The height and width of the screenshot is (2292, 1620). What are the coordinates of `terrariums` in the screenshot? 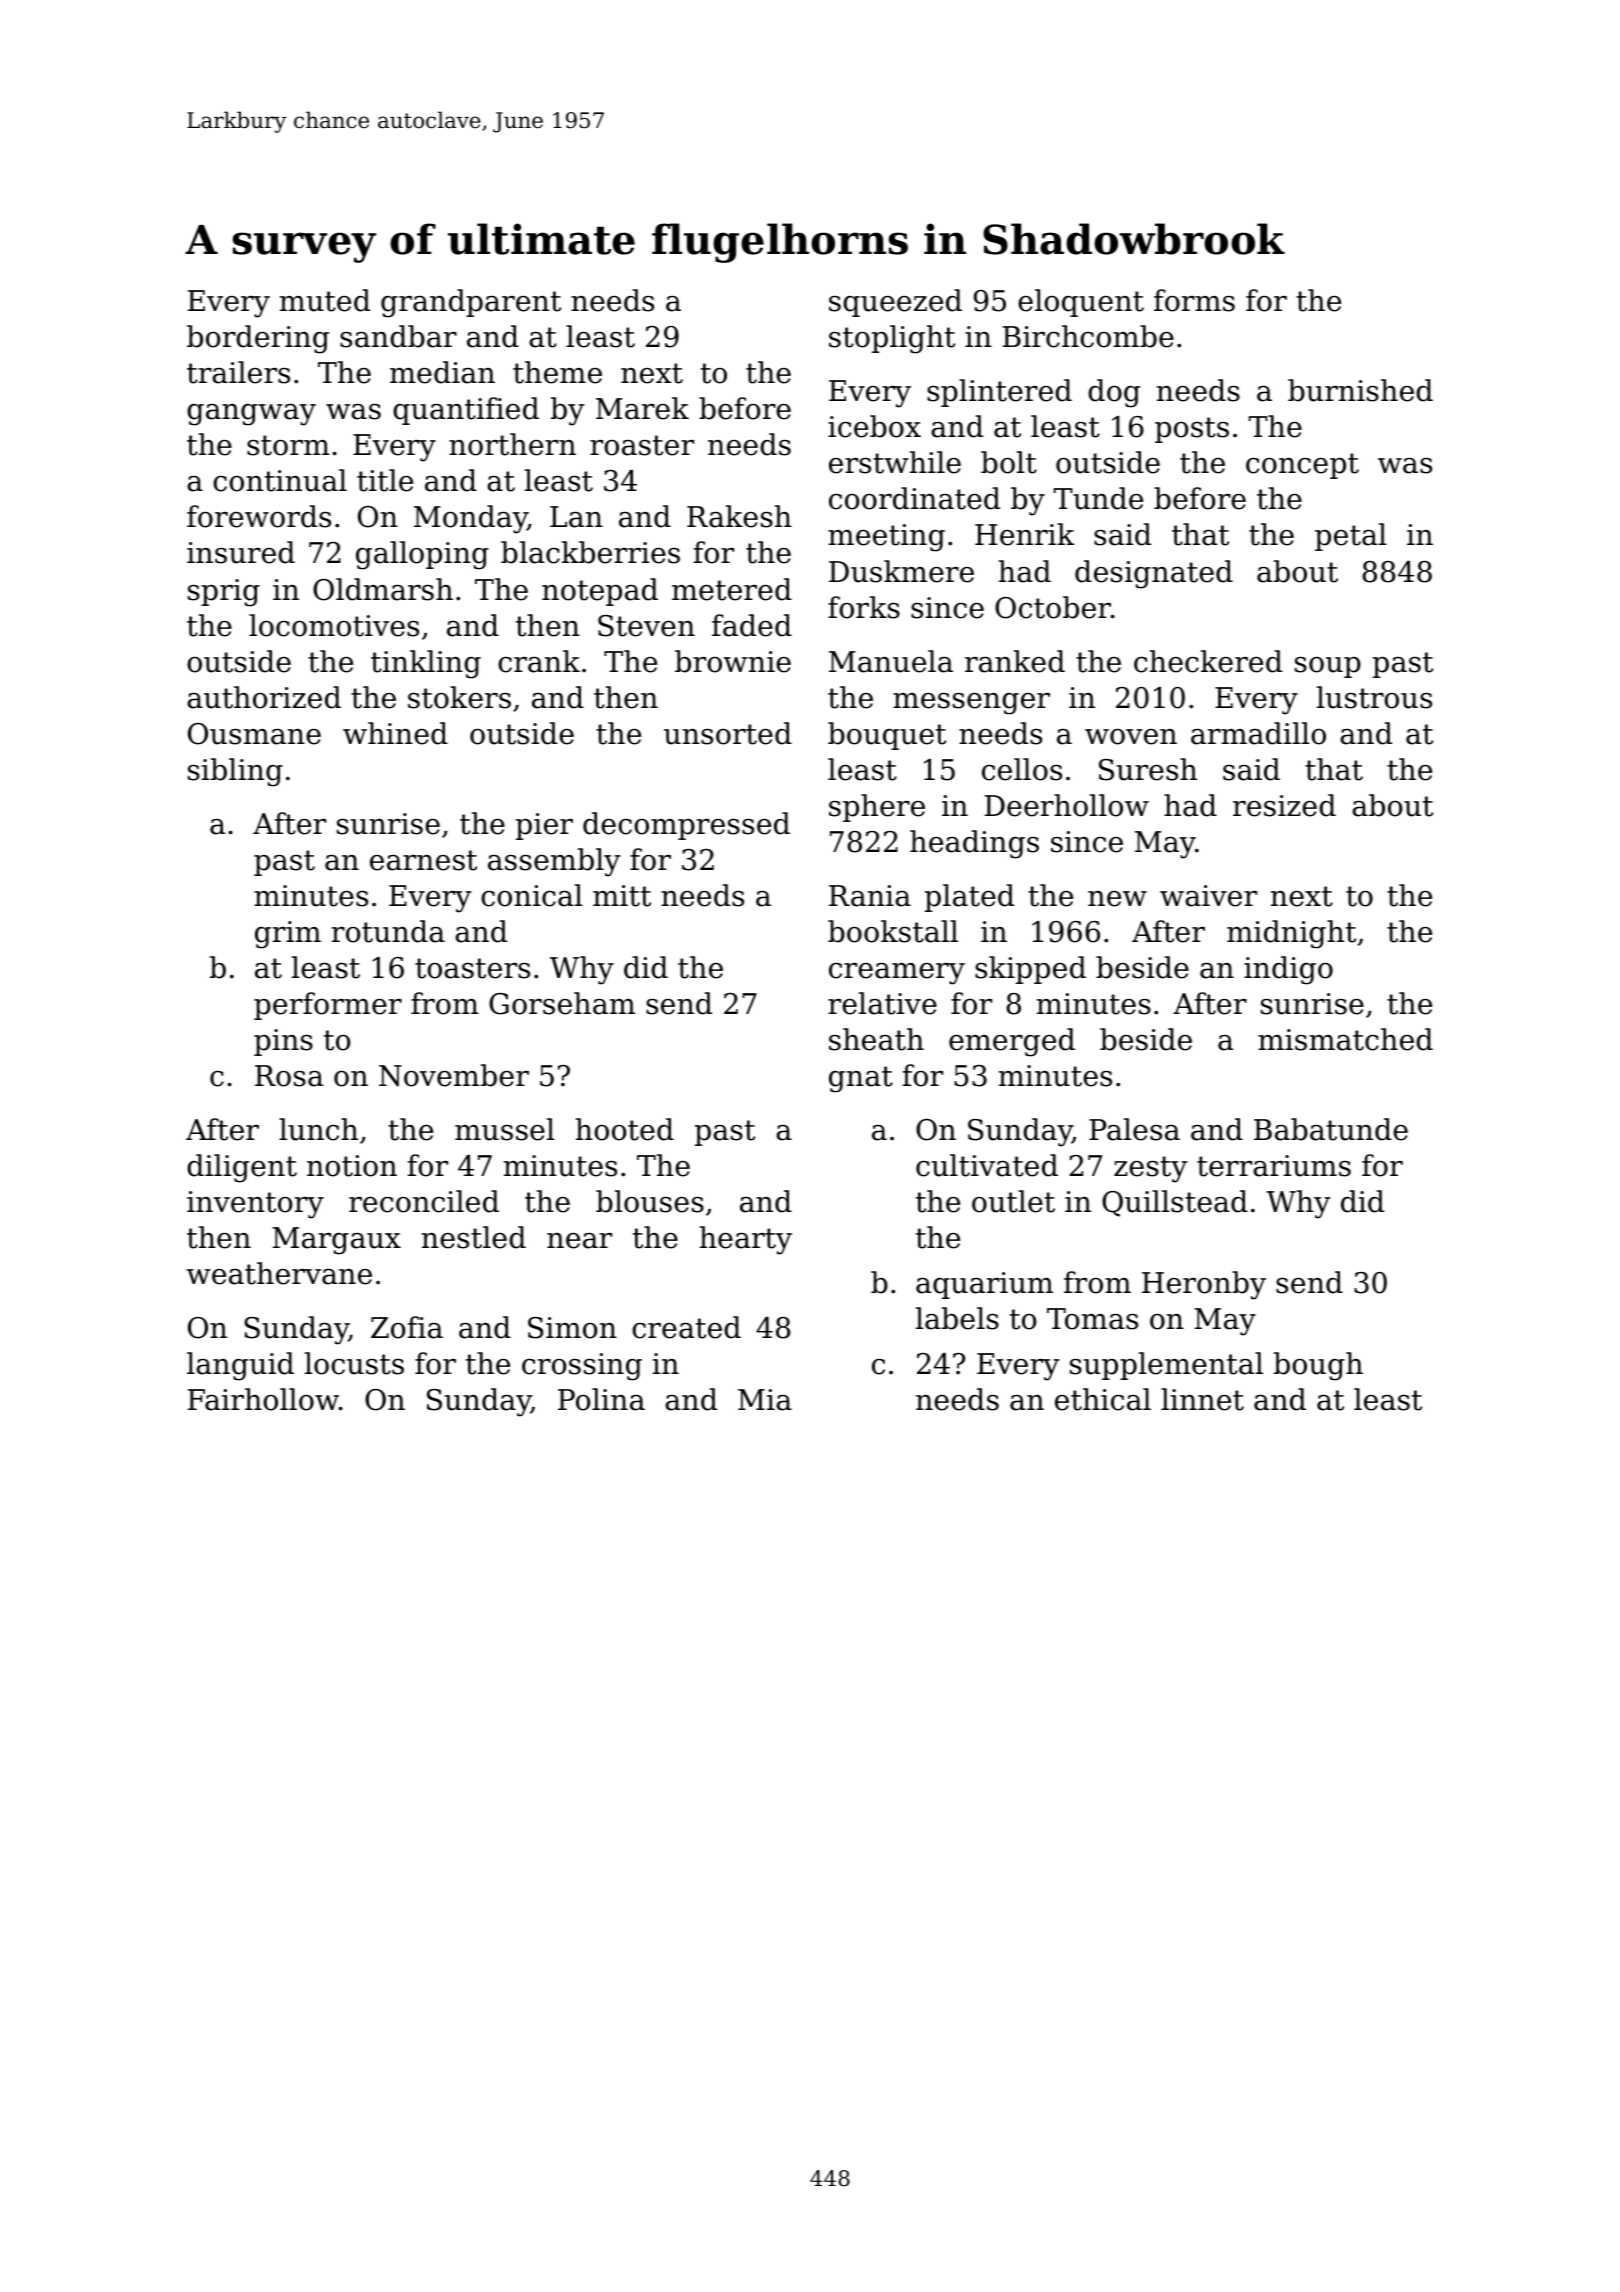 It's located at (1274, 1166).
